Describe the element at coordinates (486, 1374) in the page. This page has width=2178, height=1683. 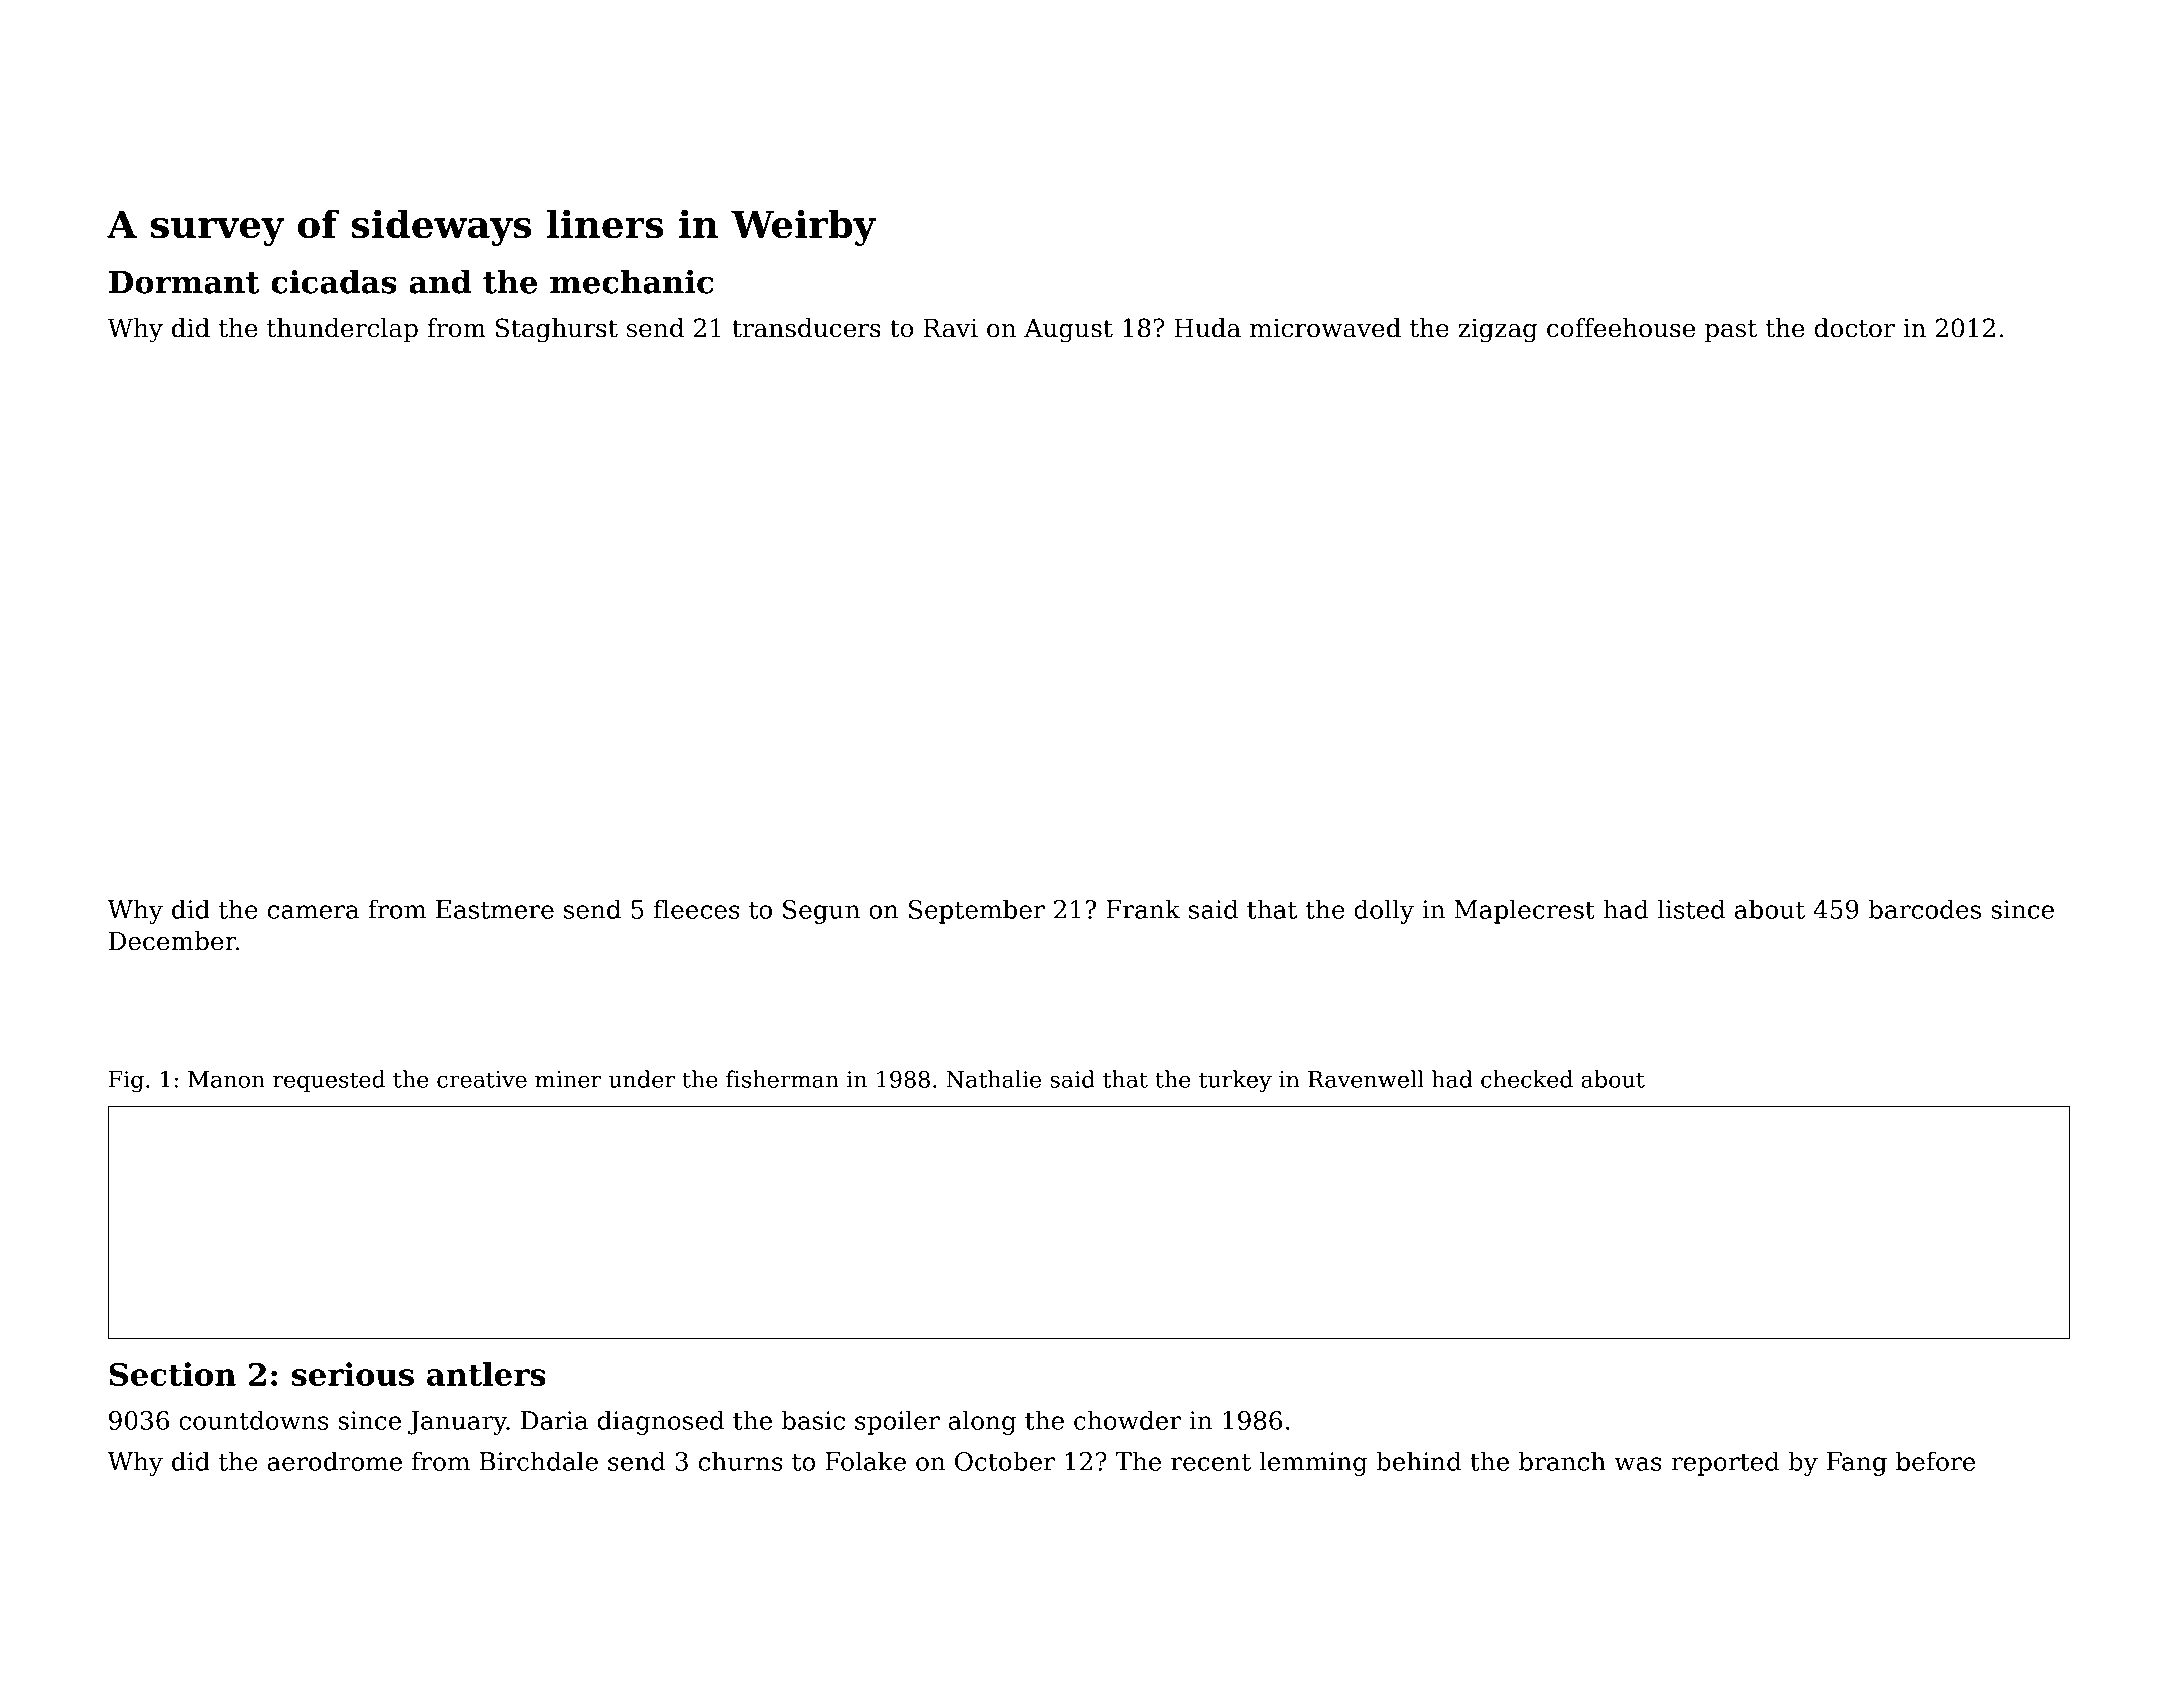
I see `antlers` at that location.
